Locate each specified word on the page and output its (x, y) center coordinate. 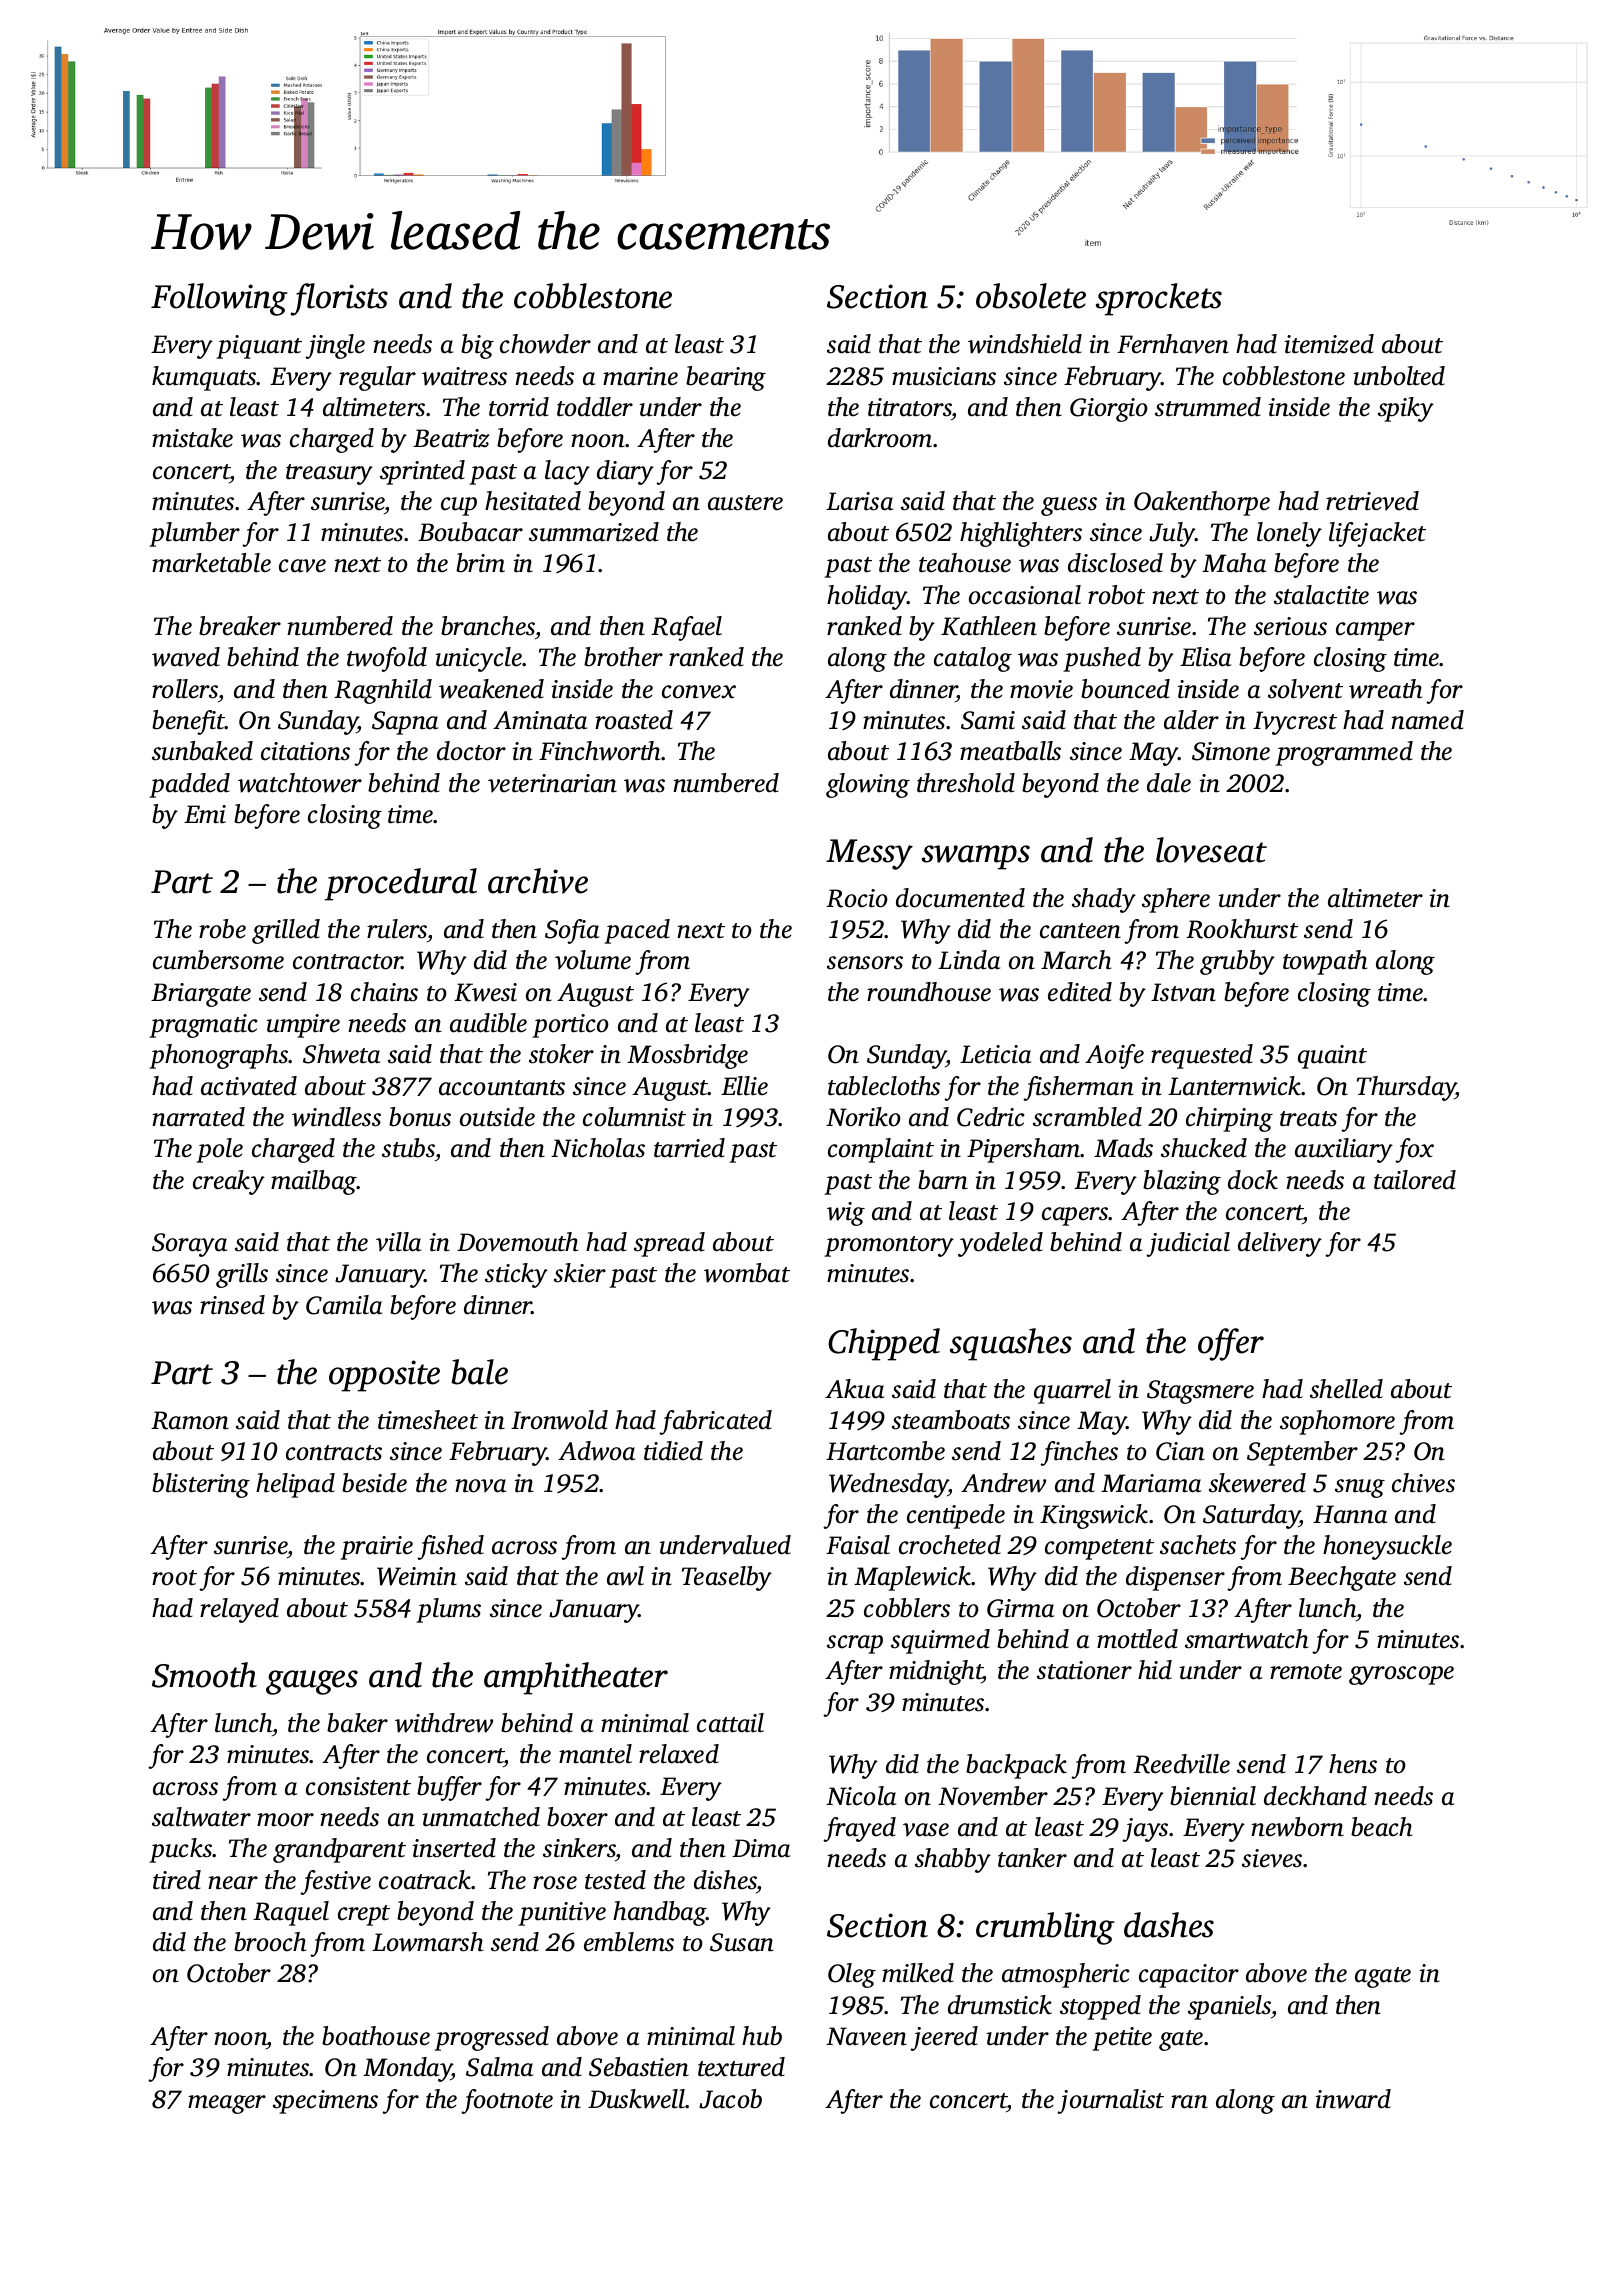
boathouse (376, 2036)
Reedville (1181, 1764)
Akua (854, 1389)
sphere (1176, 900)
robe (222, 929)
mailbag (314, 1182)
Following (219, 299)
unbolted (1399, 376)
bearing (726, 378)
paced (637, 931)
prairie (376, 1548)
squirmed (940, 1641)
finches (1079, 1453)
